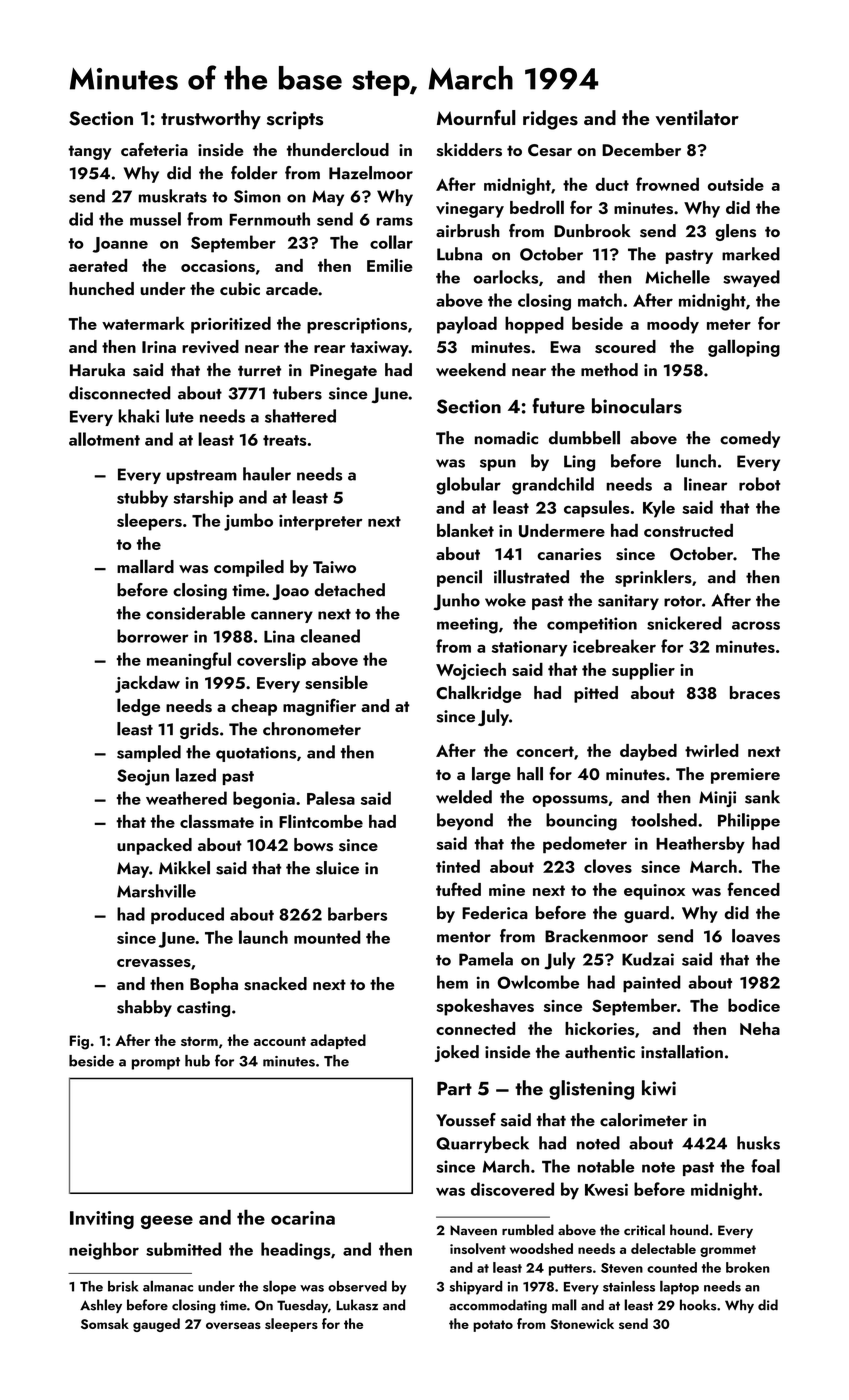 The height and width of the page is (1400, 849). What do you see at coordinates (256, 754) in the page?
I see `quotations` at bounding box center [256, 754].
